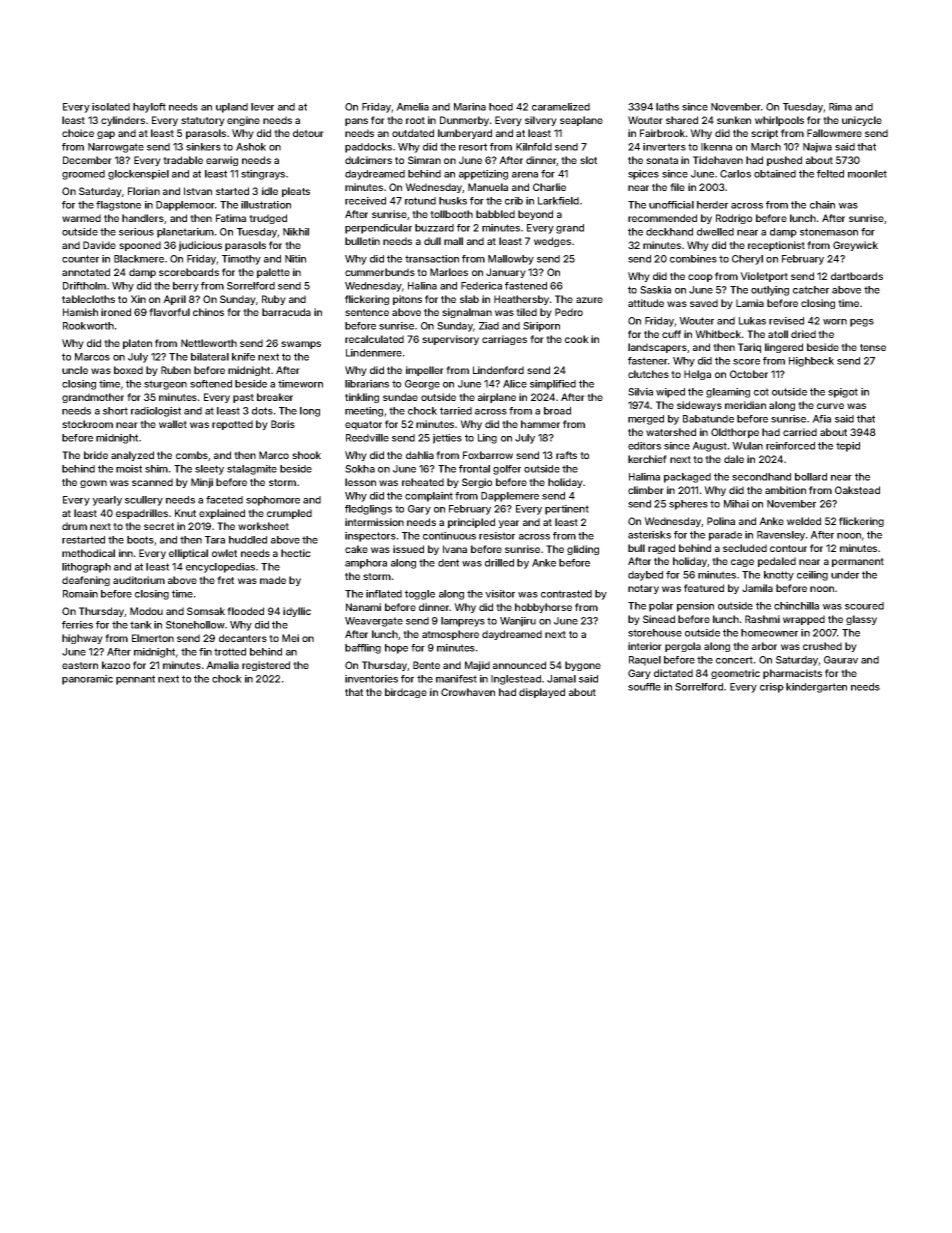 The height and width of the screenshot is (1233, 952). What do you see at coordinates (499, 563) in the screenshot?
I see `drilled` at bounding box center [499, 563].
